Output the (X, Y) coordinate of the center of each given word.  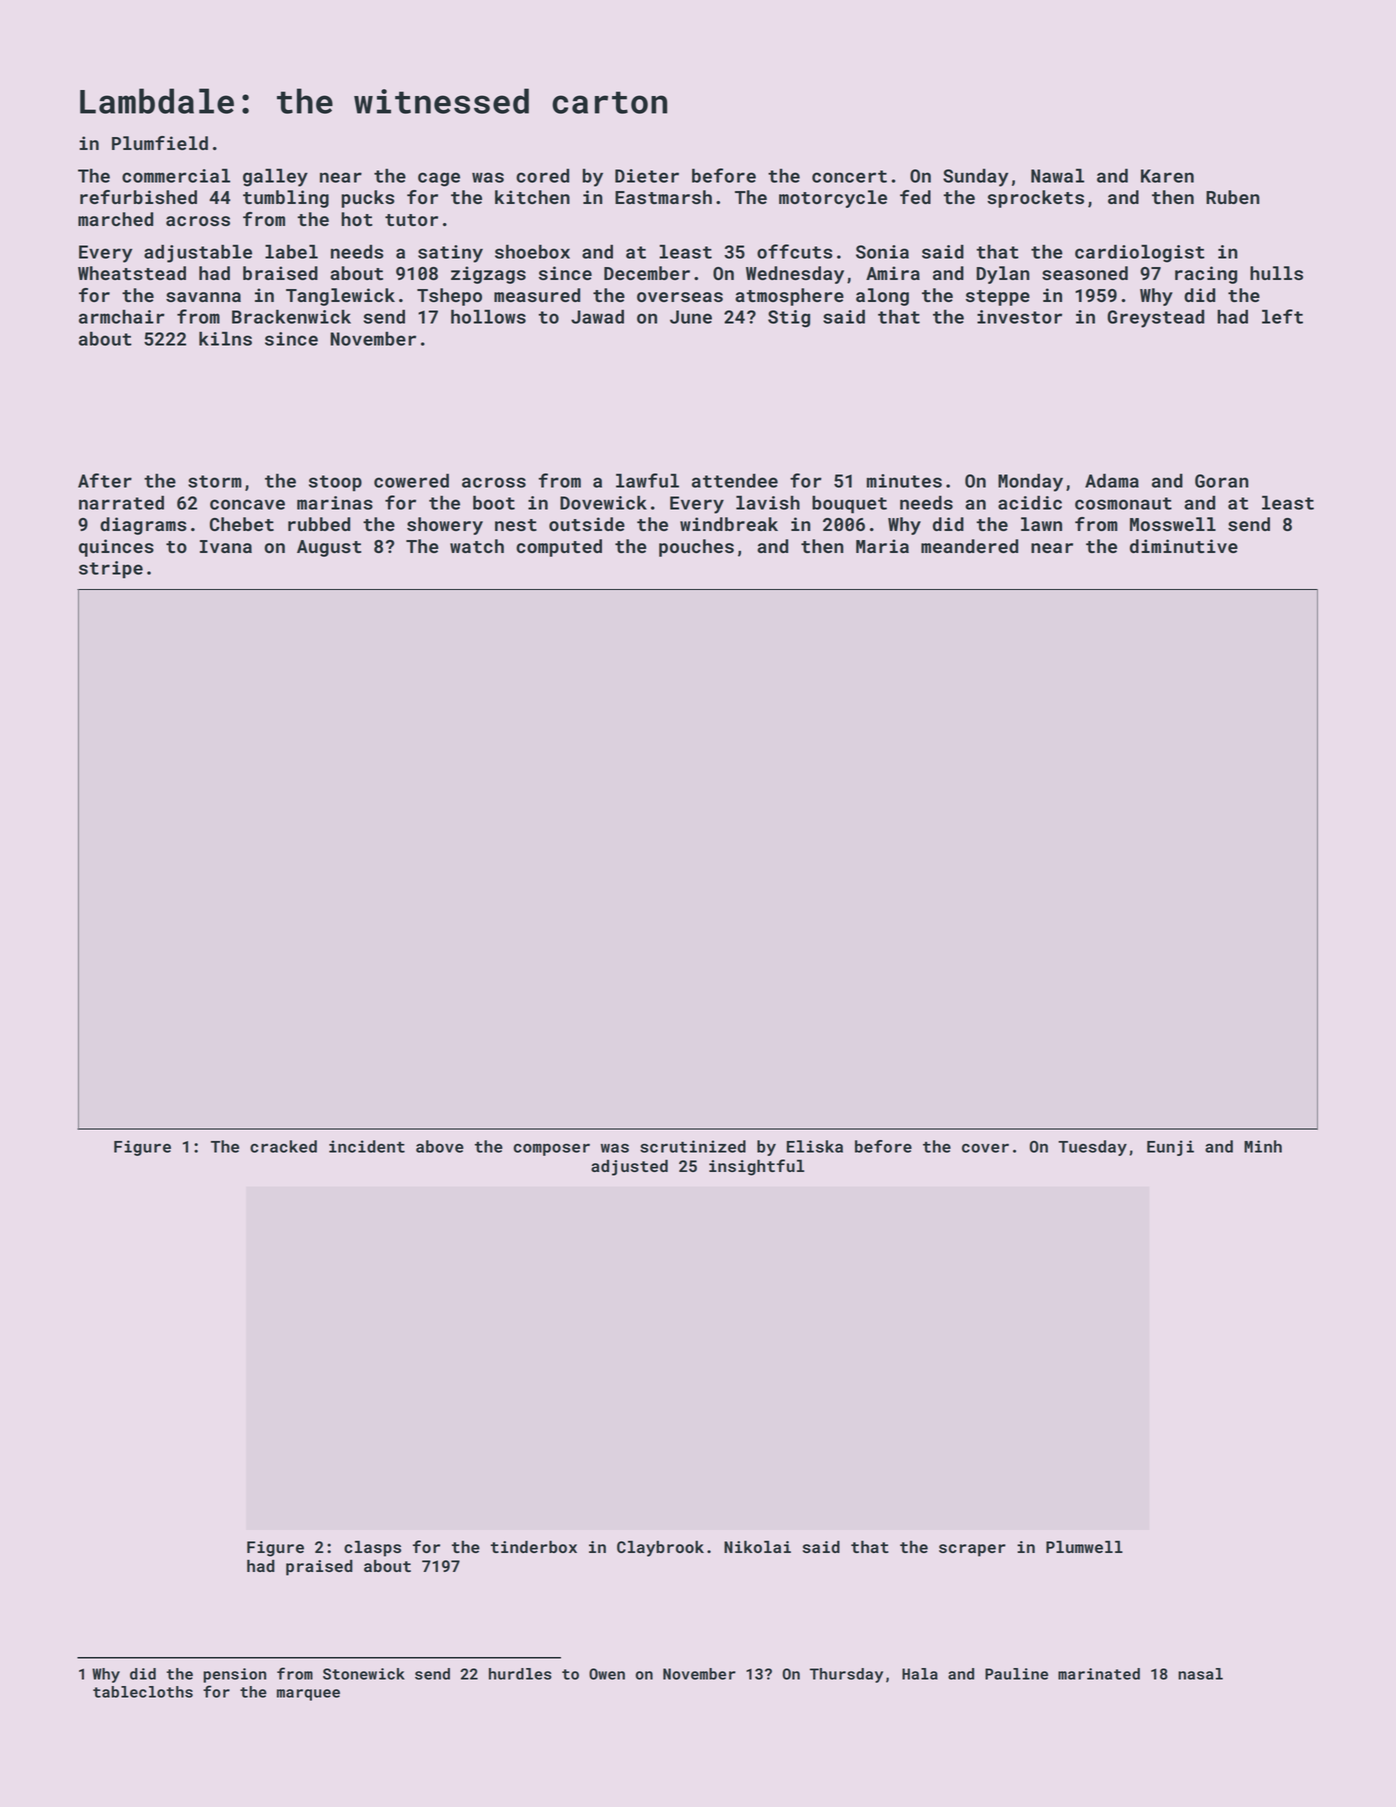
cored (542, 176)
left (1282, 316)
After (105, 480)
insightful (756, 1167)
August (329, 548)
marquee (308, 1695)
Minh (1263, 1146)
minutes (904, 481)
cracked (283, 1146)
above (440, 1146)
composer (551, 1149)
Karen (1167, 176)
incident (367, 1146)
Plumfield (160, 143)
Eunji (1170, 1148)
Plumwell (1084, 1547)
